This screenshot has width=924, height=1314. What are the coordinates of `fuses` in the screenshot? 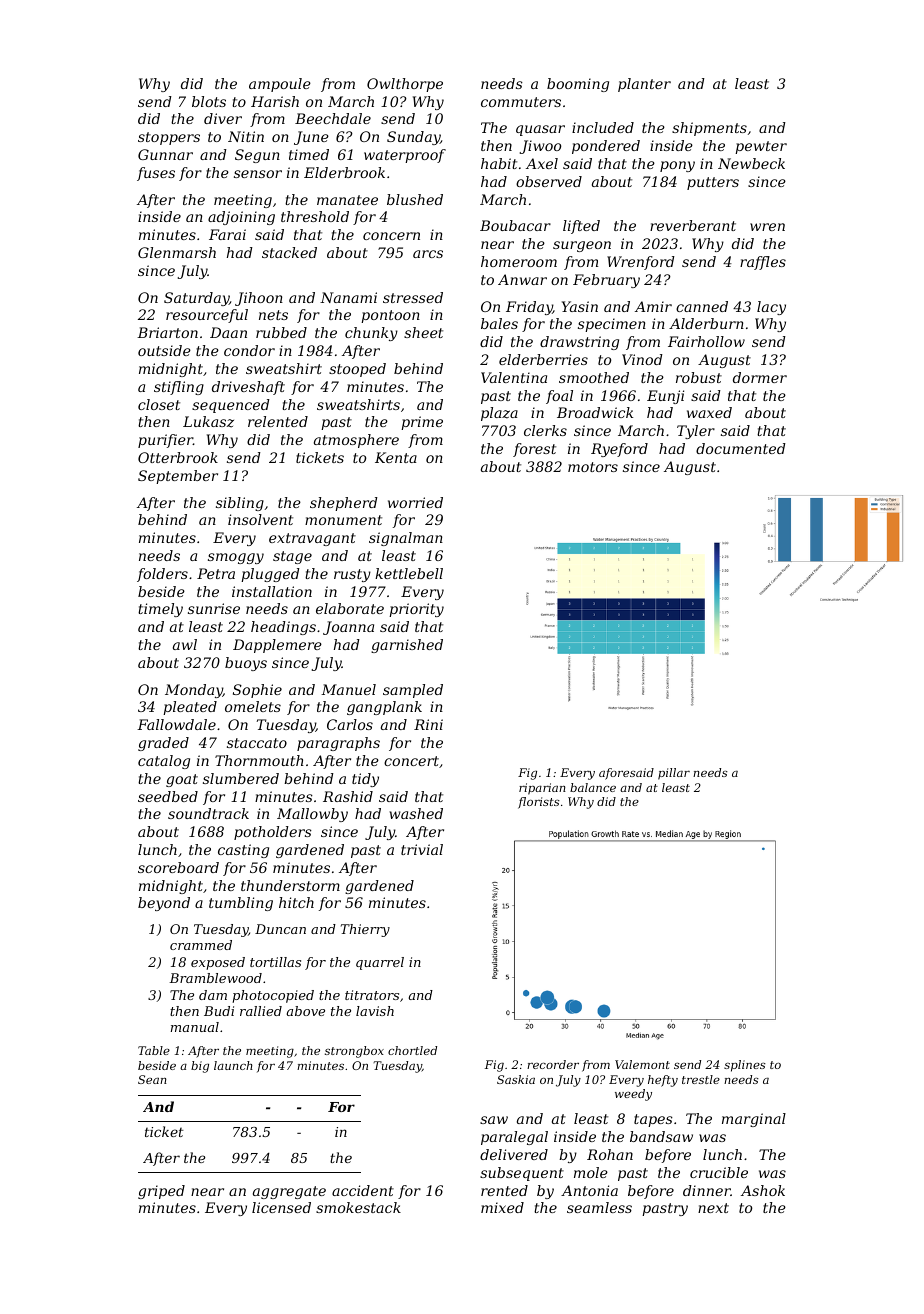 It's located at (156, 174).
